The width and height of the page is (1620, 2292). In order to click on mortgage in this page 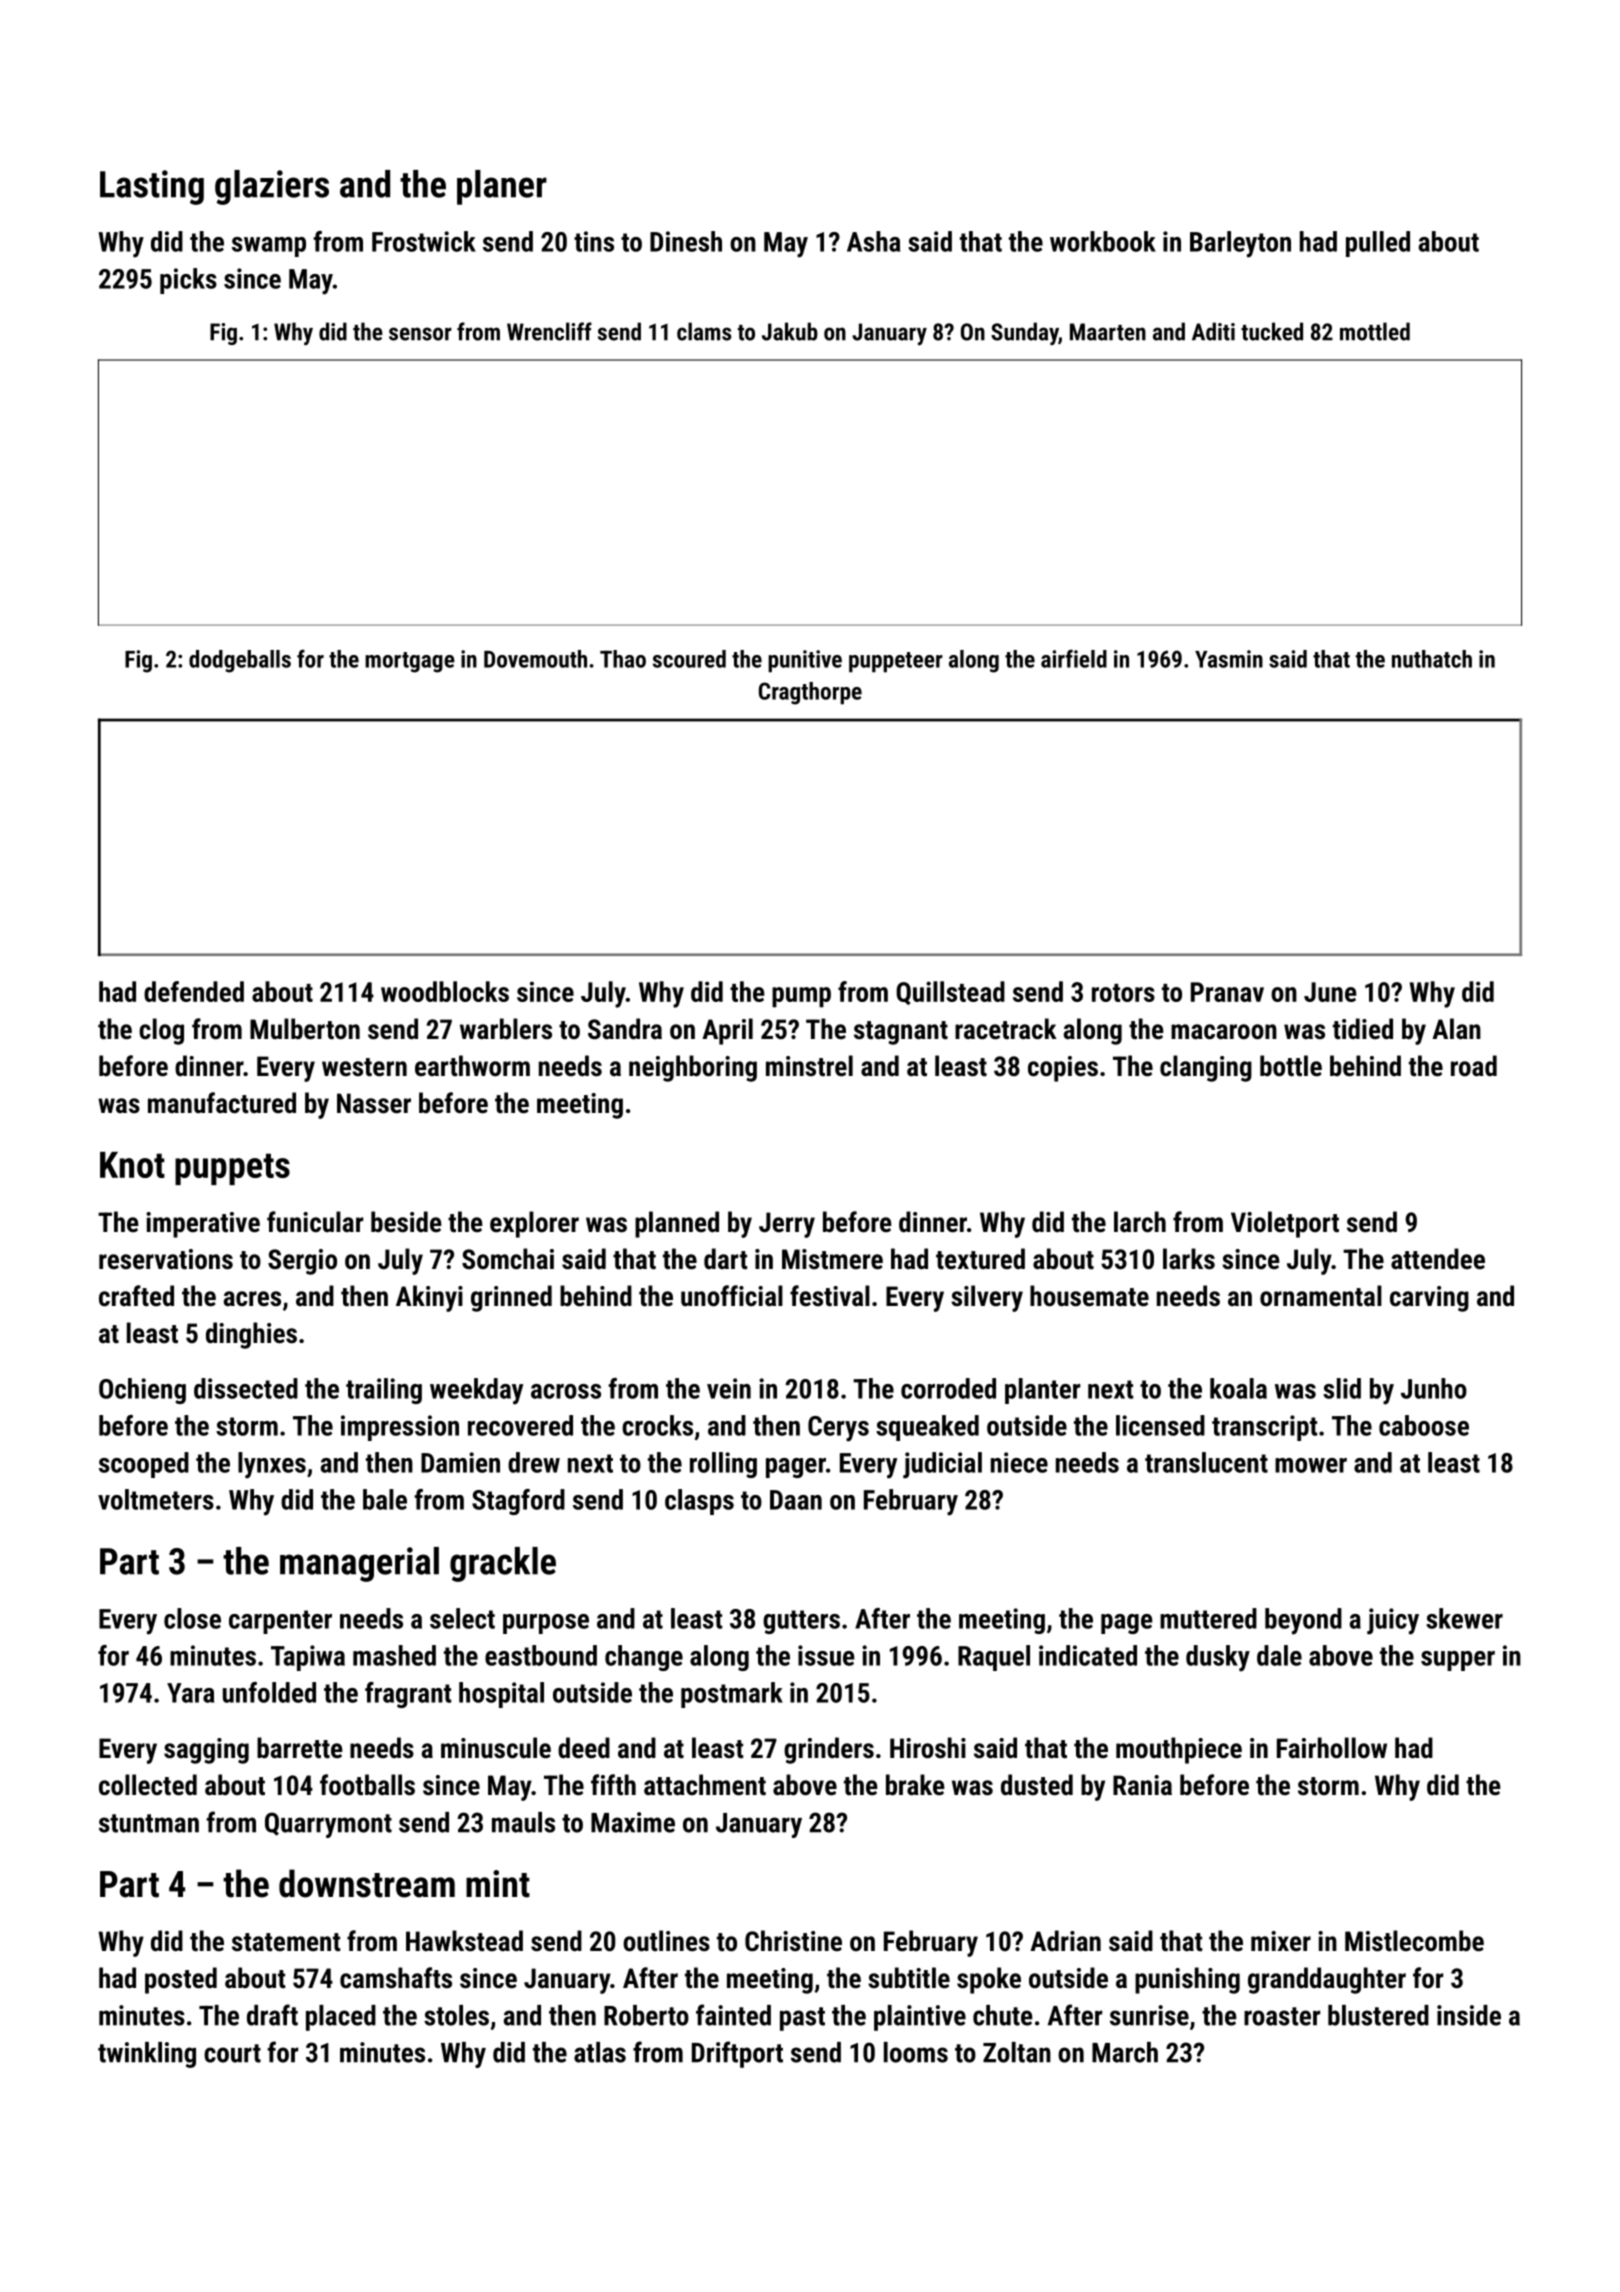, I will do `click(410, 662)`.
